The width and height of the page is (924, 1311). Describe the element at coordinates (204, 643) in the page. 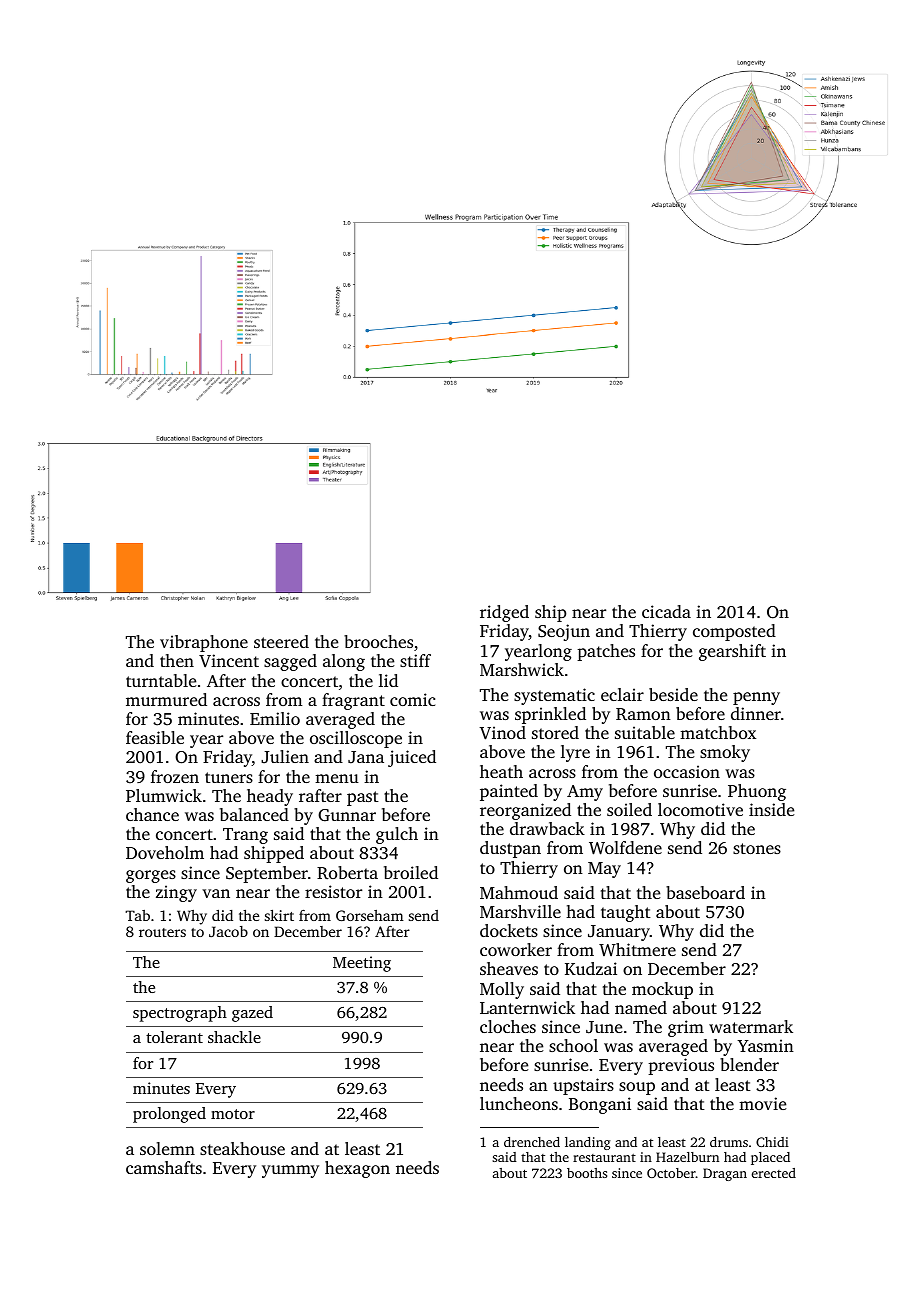

I see `vibraphone` at that location.
